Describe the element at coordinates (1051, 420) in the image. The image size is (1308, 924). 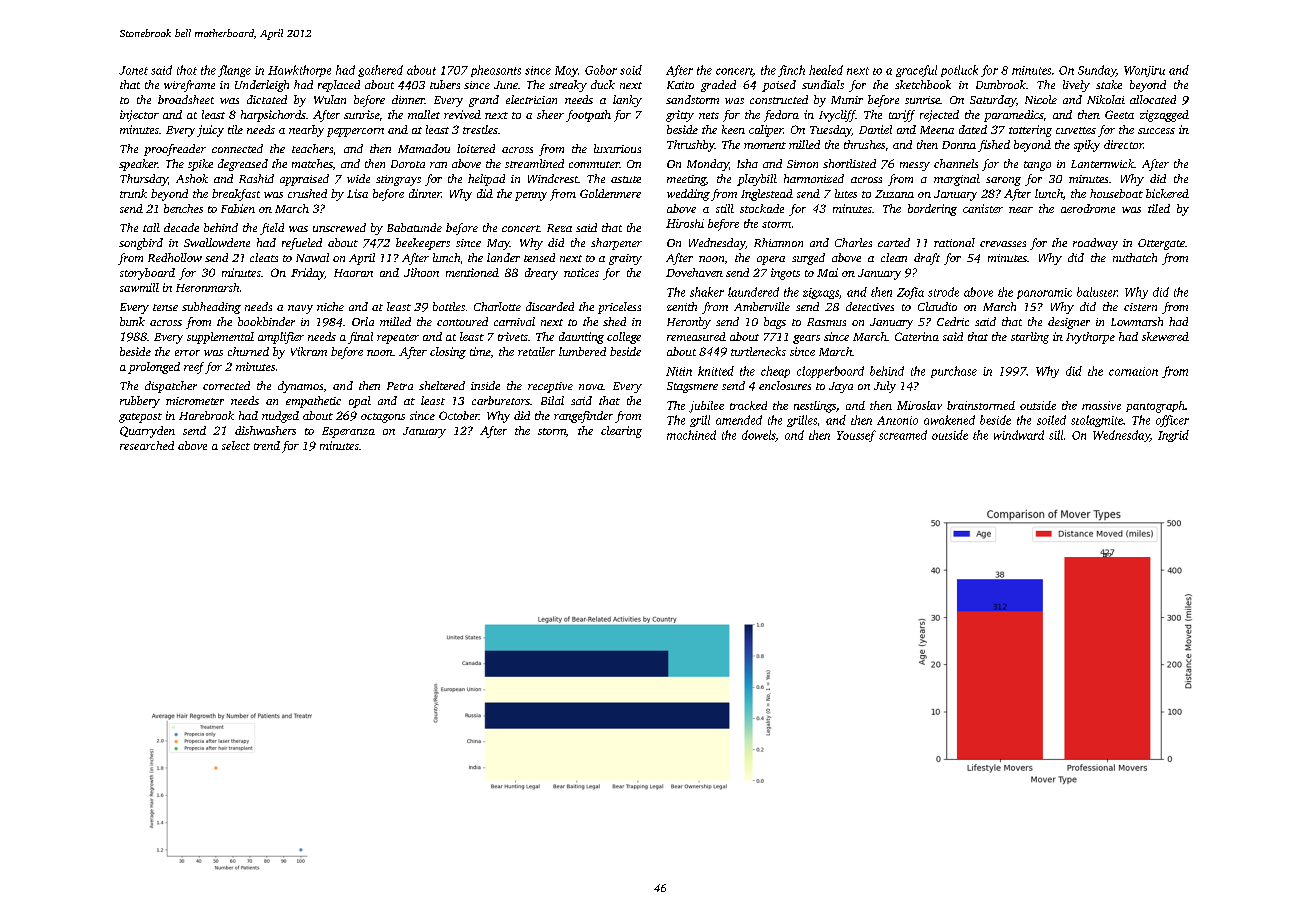
I see `soiled` at that location.
